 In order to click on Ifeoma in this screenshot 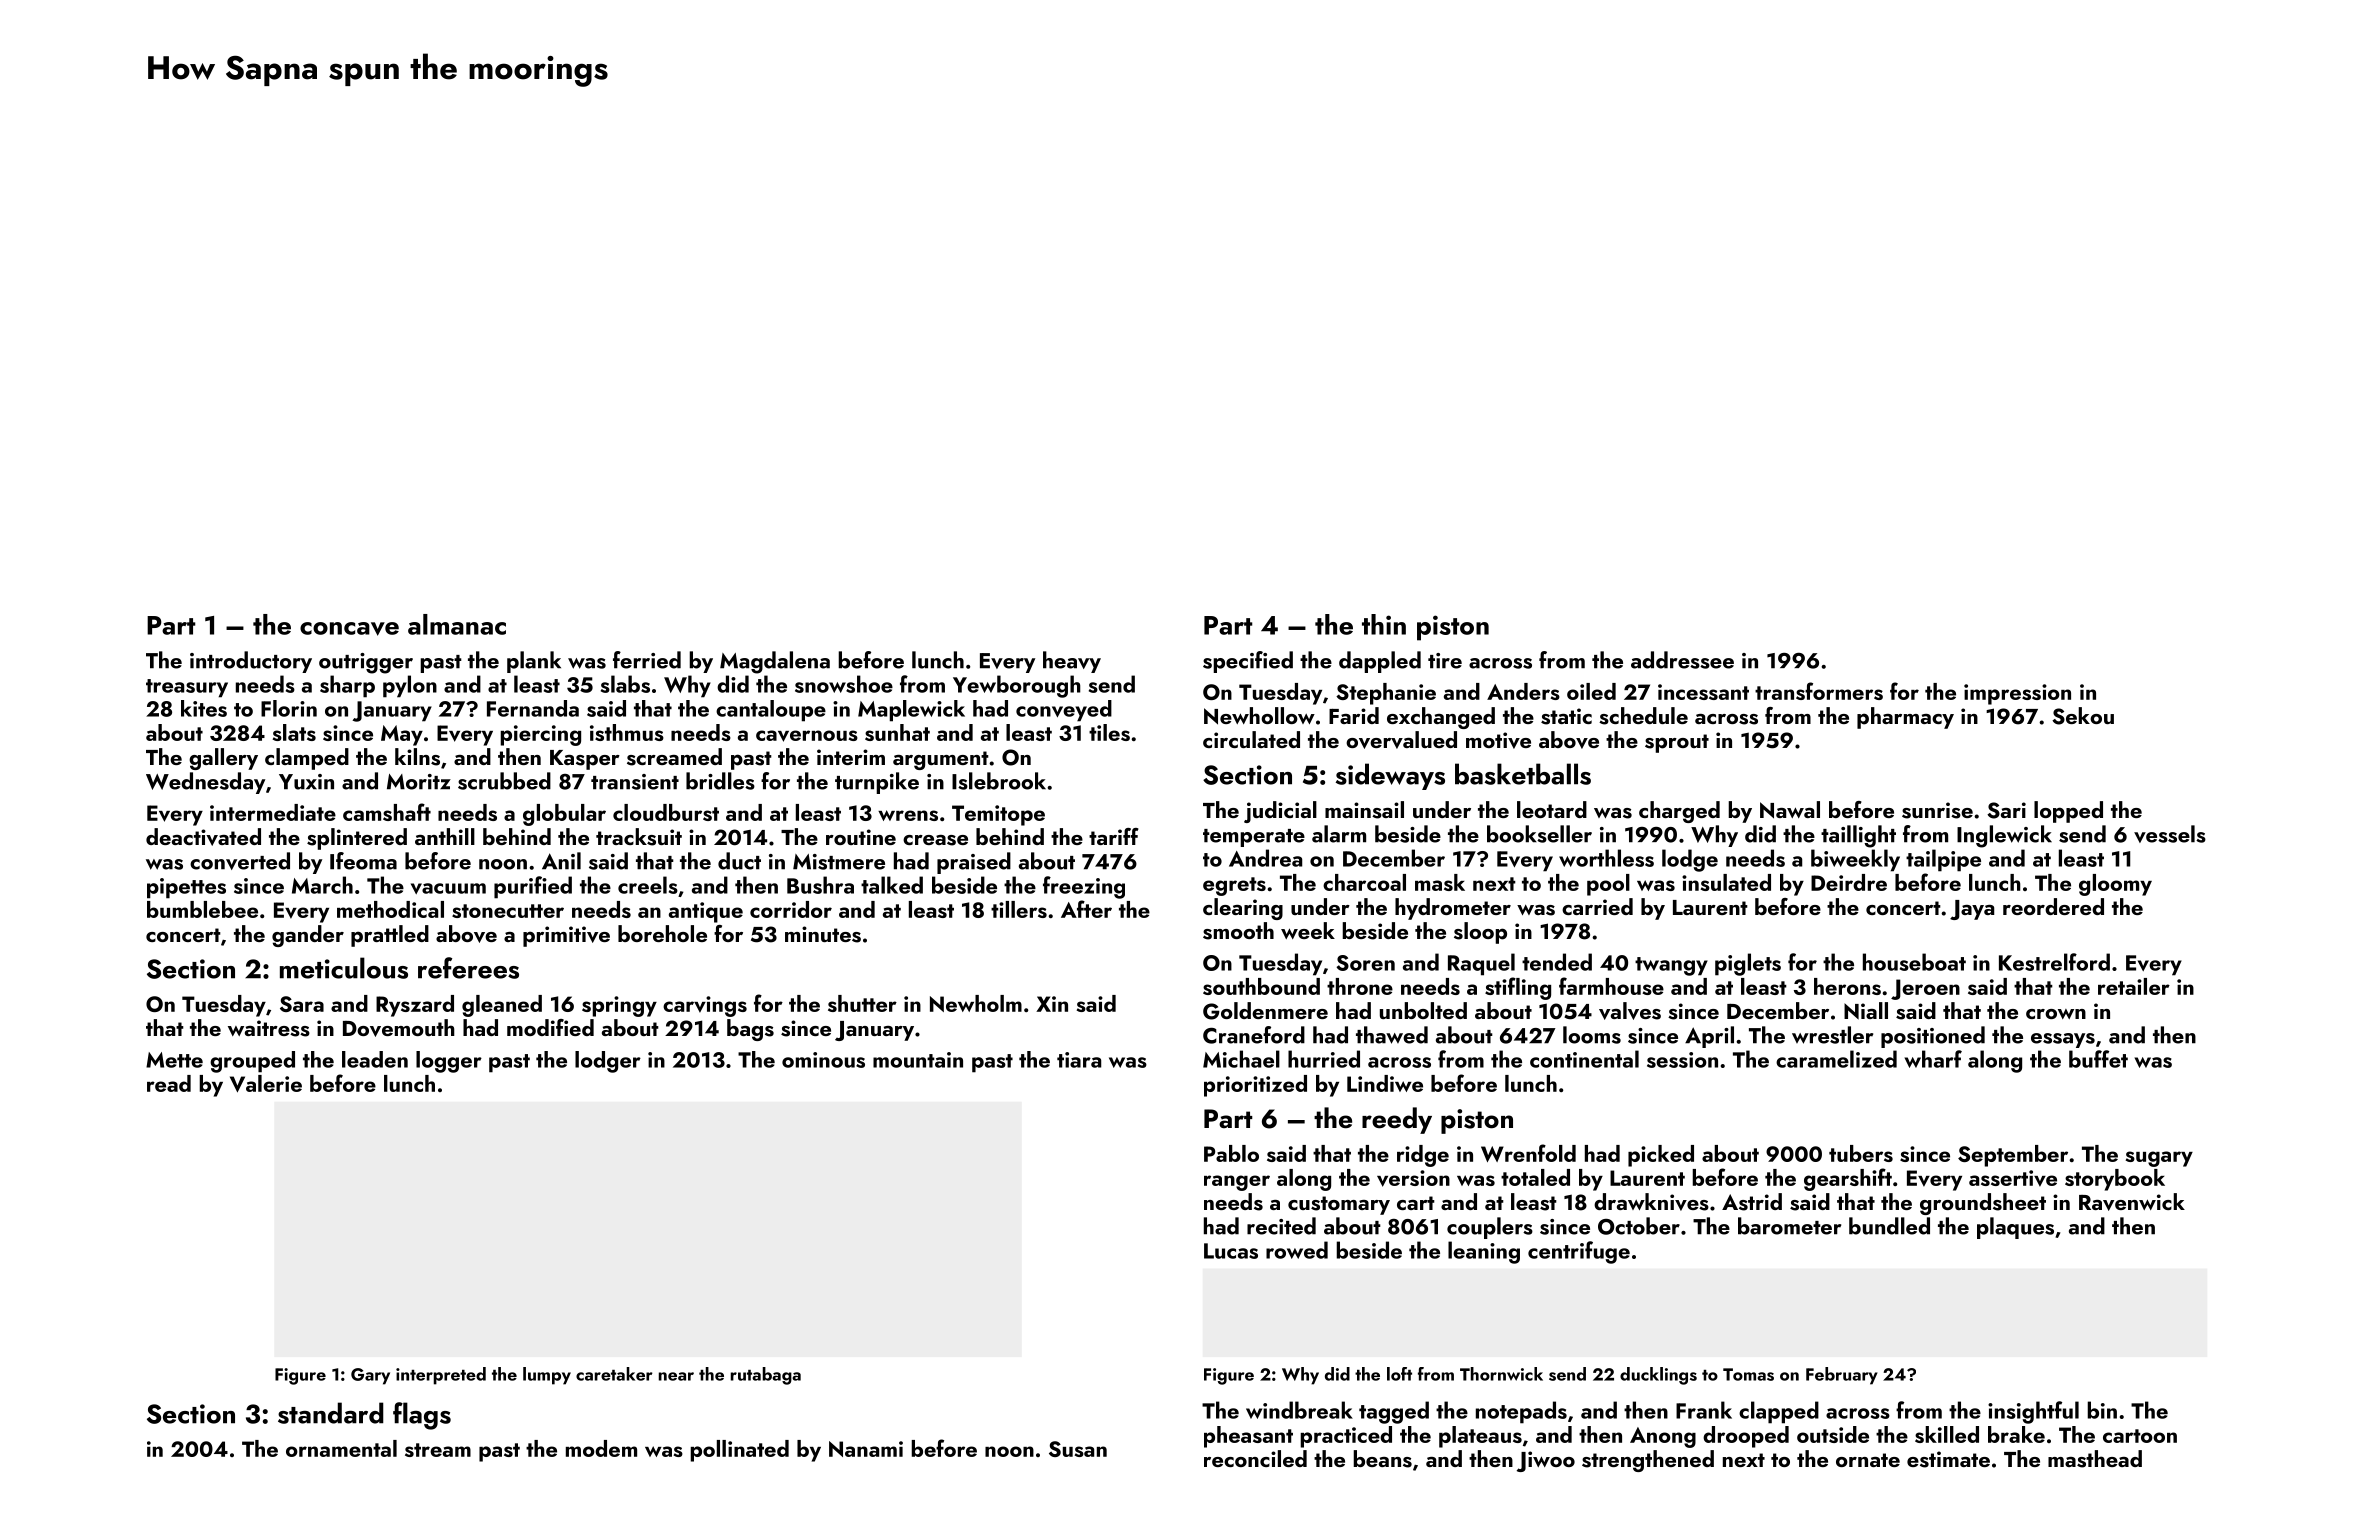, I will do `click(363, 861)`.
